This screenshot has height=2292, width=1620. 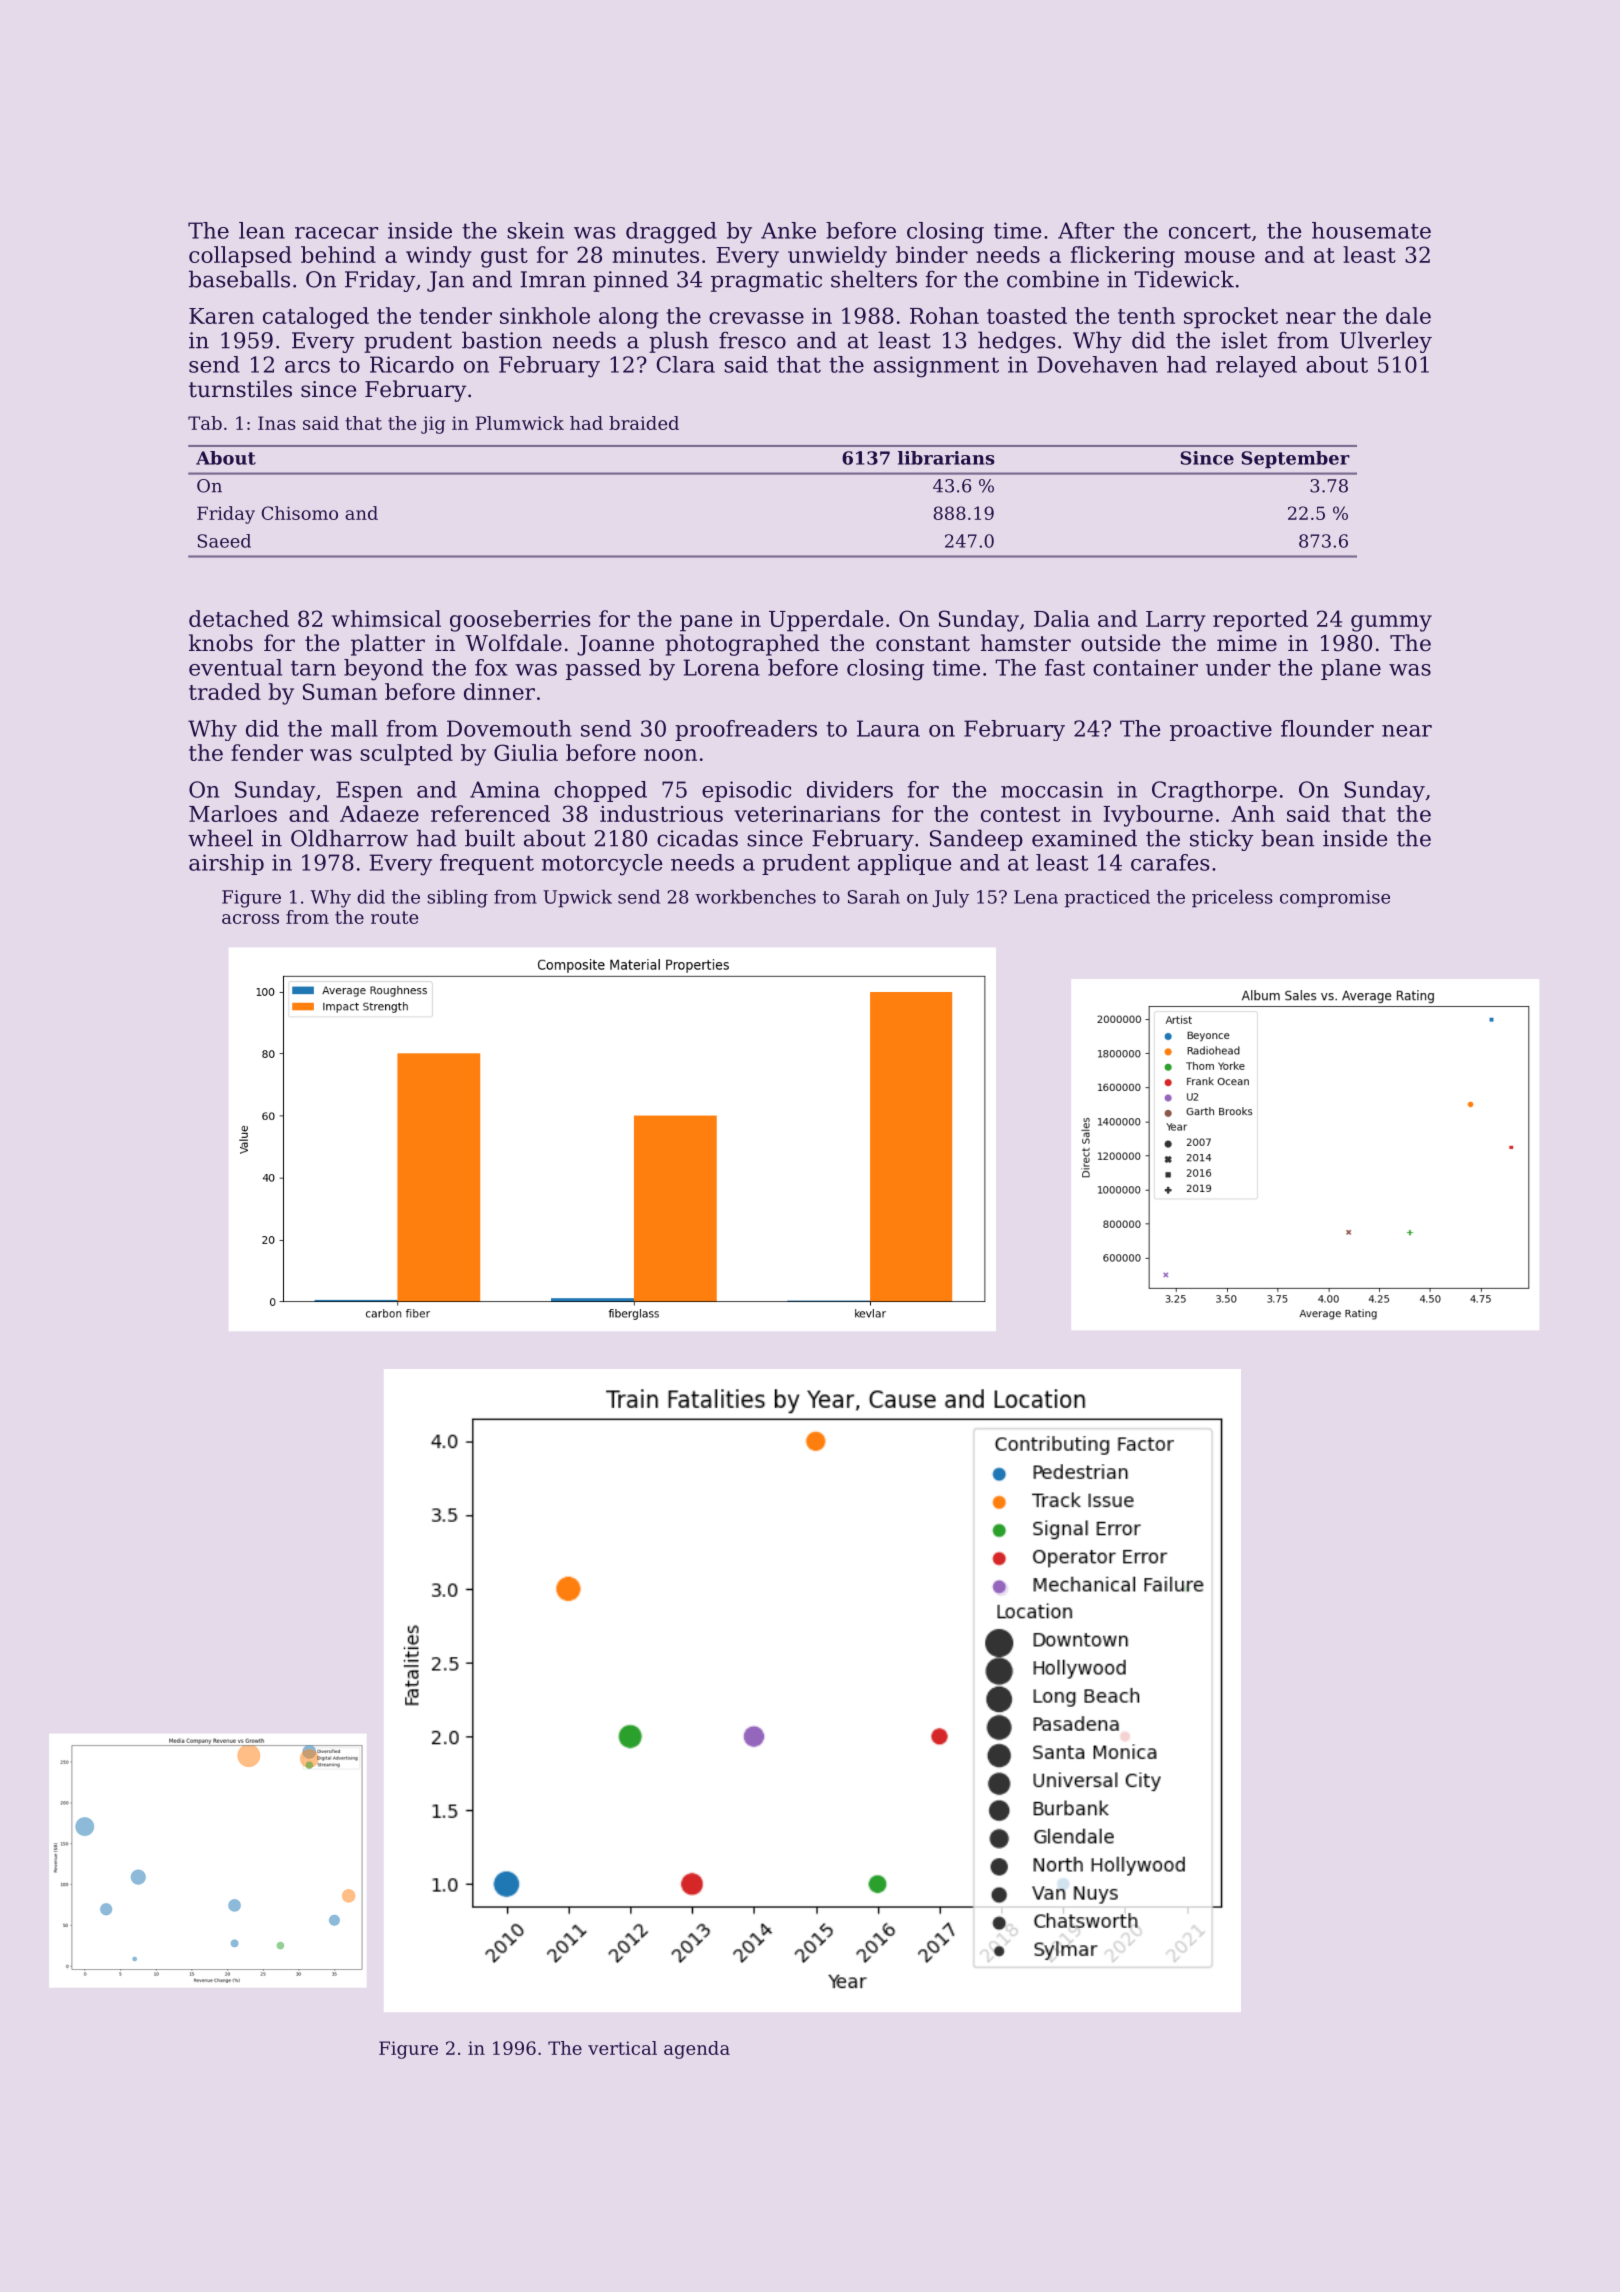 What do you see at coordinates (923, 644) in the screenshot?
I see `constant` at bounding box center [923, 644].
